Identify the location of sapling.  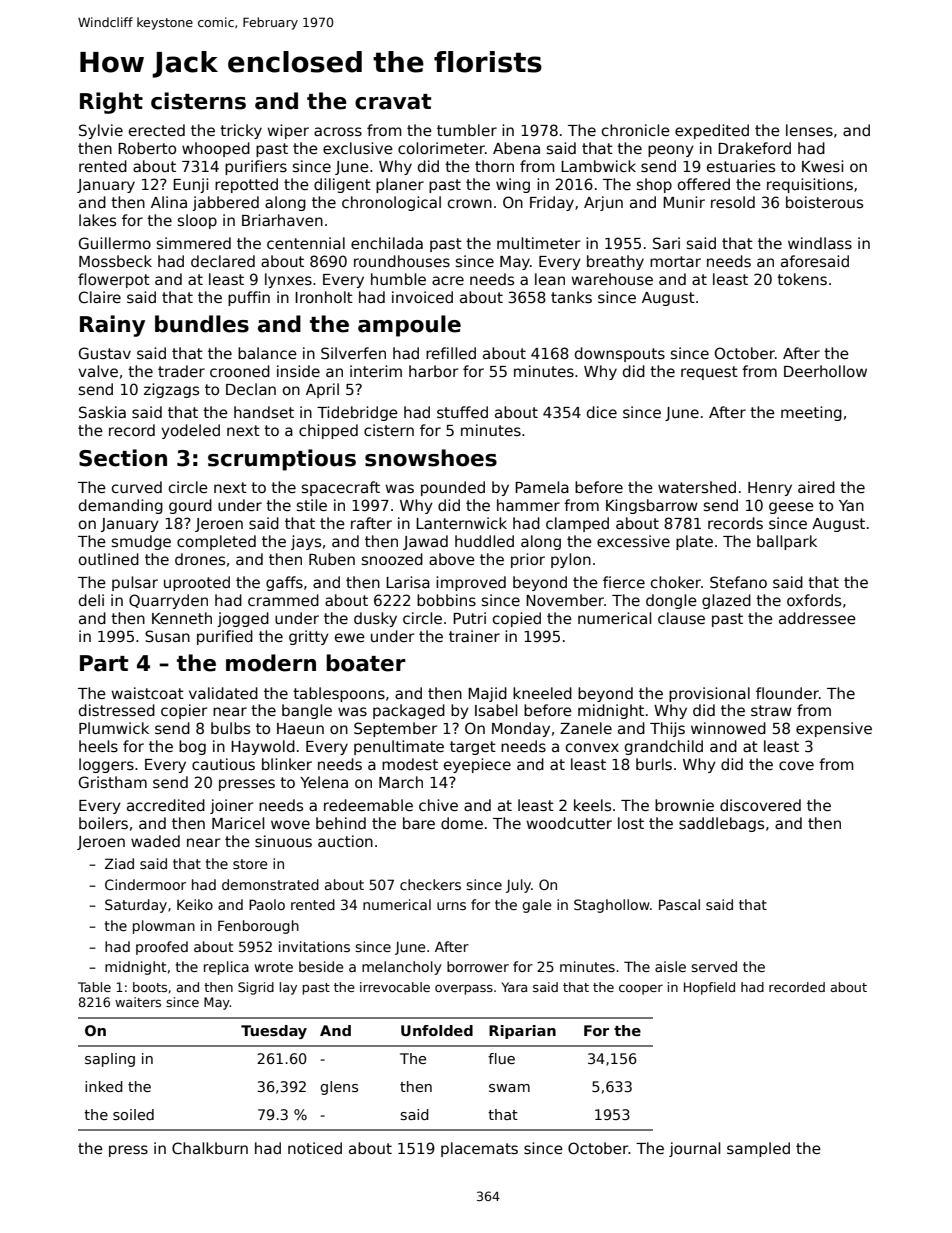
(110, 1060).
